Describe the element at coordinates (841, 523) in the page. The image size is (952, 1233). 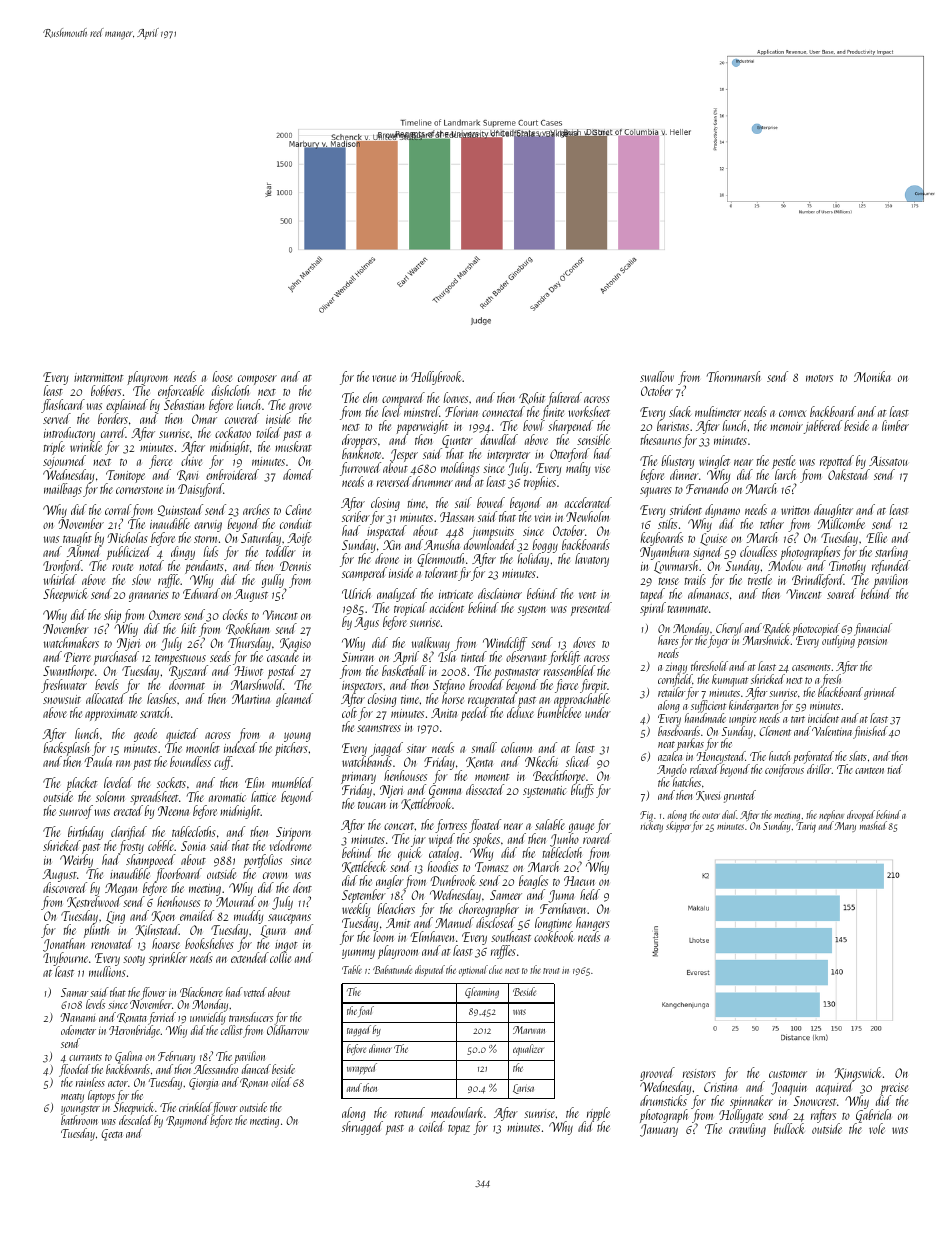
I see `Millcombe` at that location.
